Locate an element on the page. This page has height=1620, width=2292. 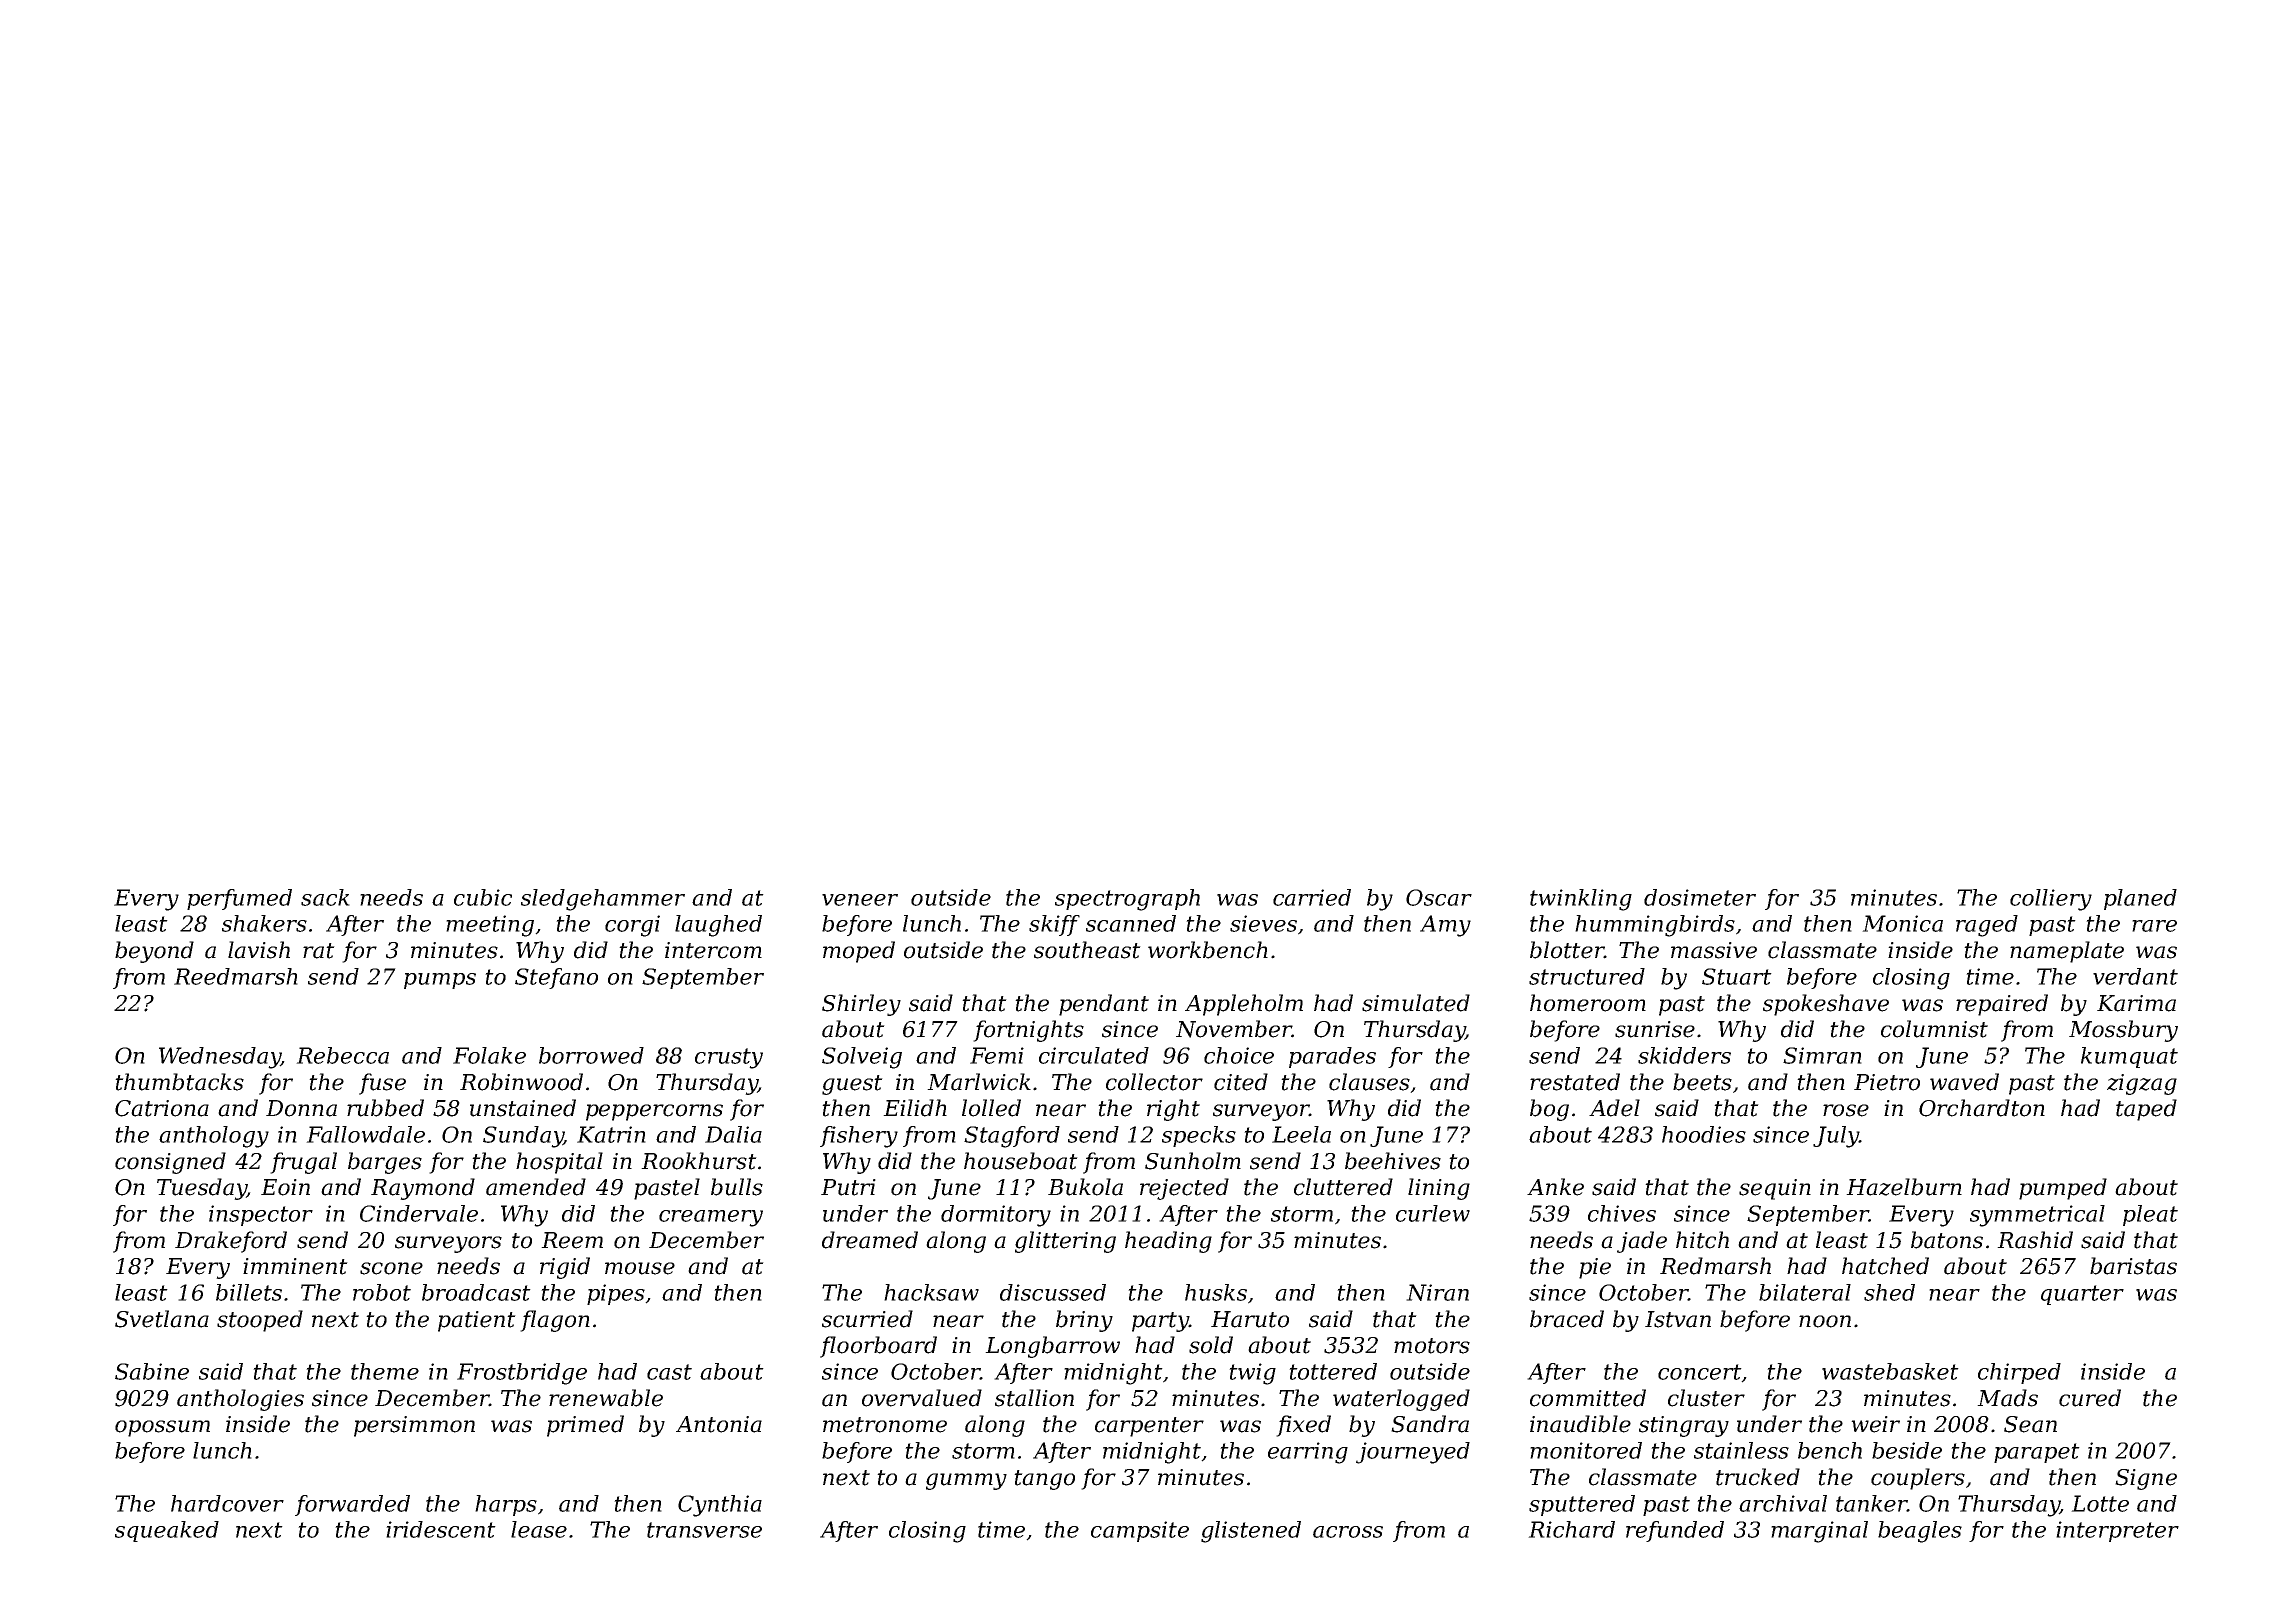
glistened is located at coordinates (1251, 1532).
